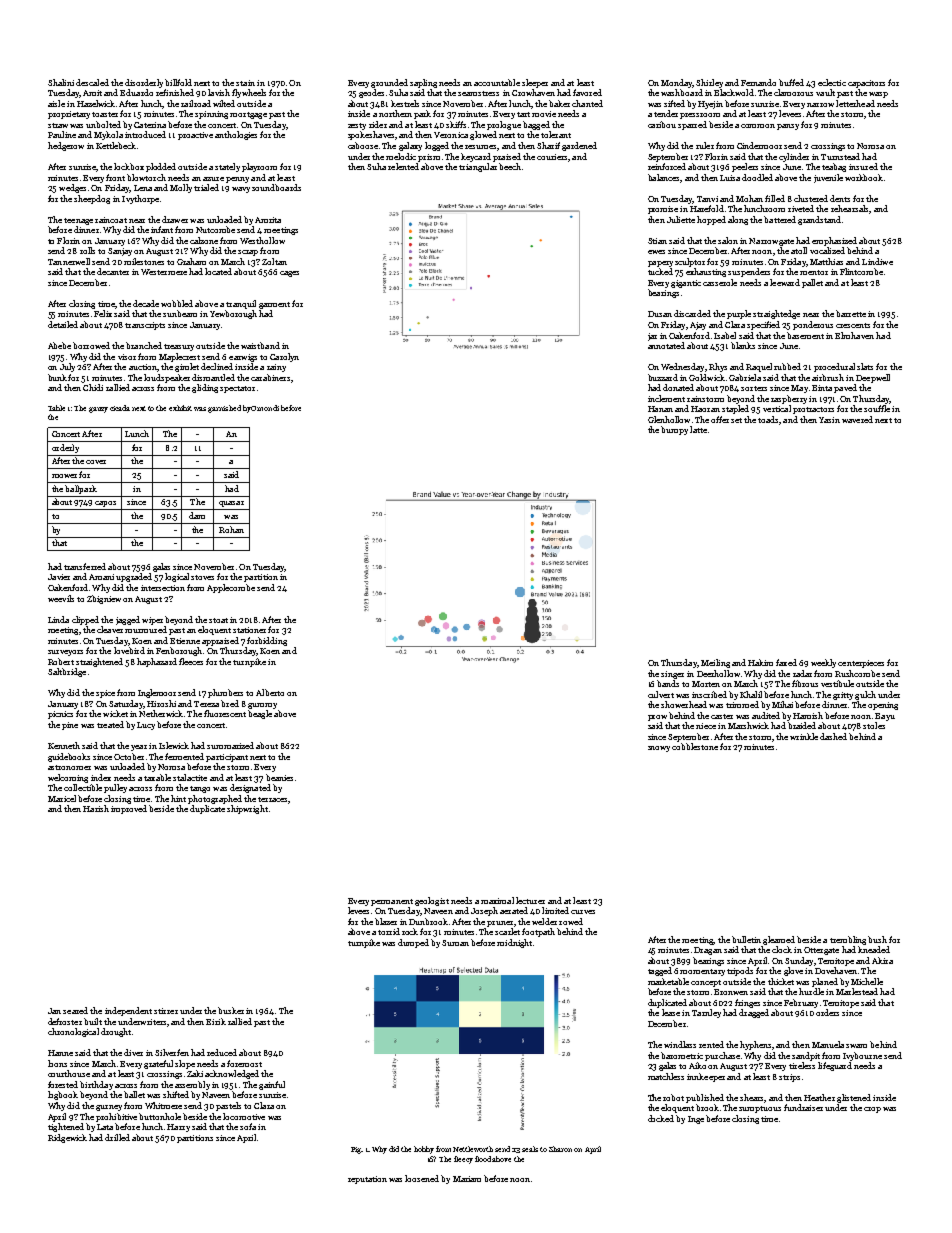  What do you see at coordinates (660, 749) in the screenshot?
I see `snowy` at bounding box center [660, 749].
